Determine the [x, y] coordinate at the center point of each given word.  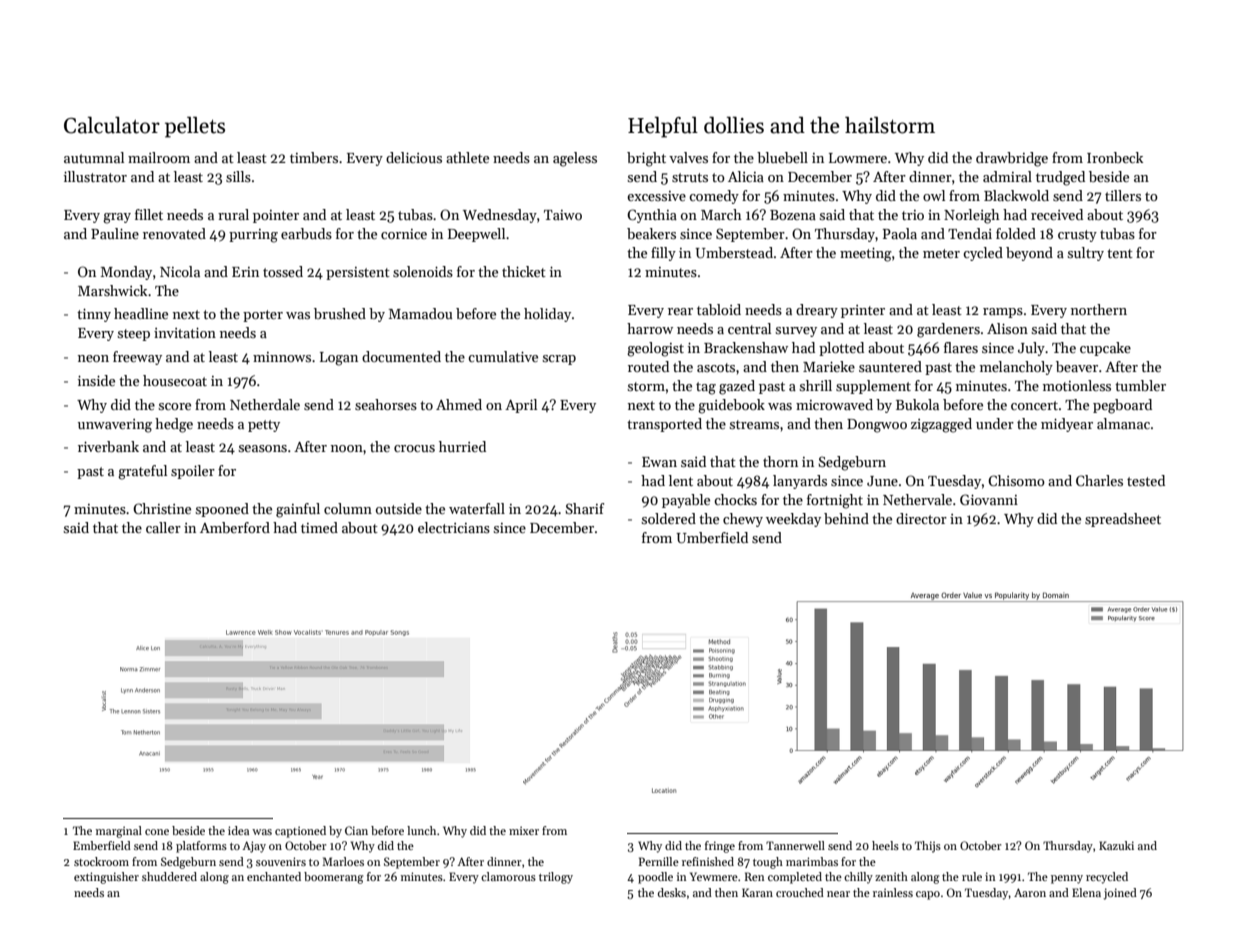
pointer [276, 216]
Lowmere [858, 158]
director [921, 518]
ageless [575, 159]
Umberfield [712, 537]
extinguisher [106, 878]
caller [163, 527]
